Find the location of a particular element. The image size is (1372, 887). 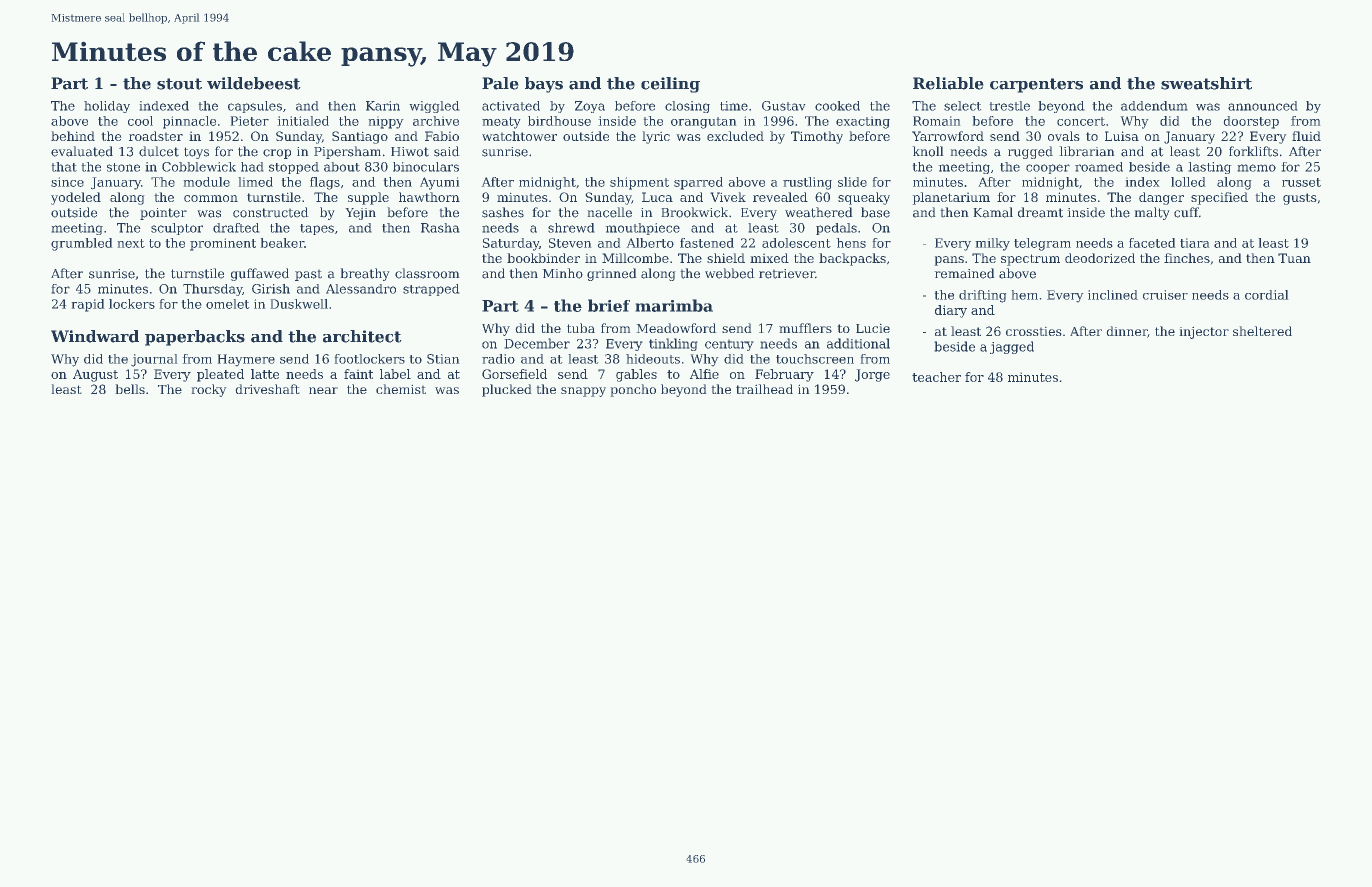

sweatshirt is located at coordinates (1206, 83).
